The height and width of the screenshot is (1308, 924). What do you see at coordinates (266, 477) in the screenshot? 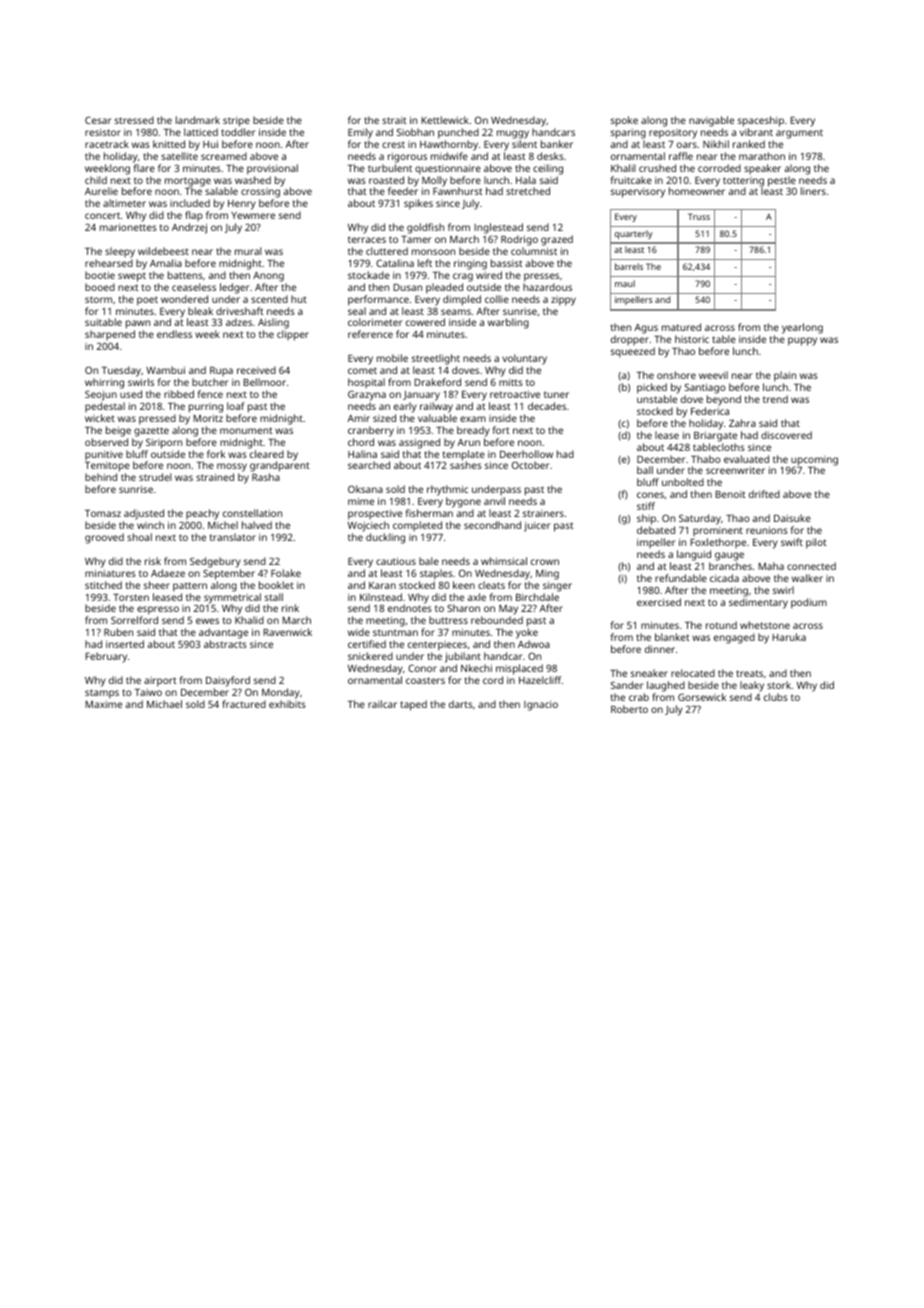
I see `Rasha` at bounding box center [266, 477].
